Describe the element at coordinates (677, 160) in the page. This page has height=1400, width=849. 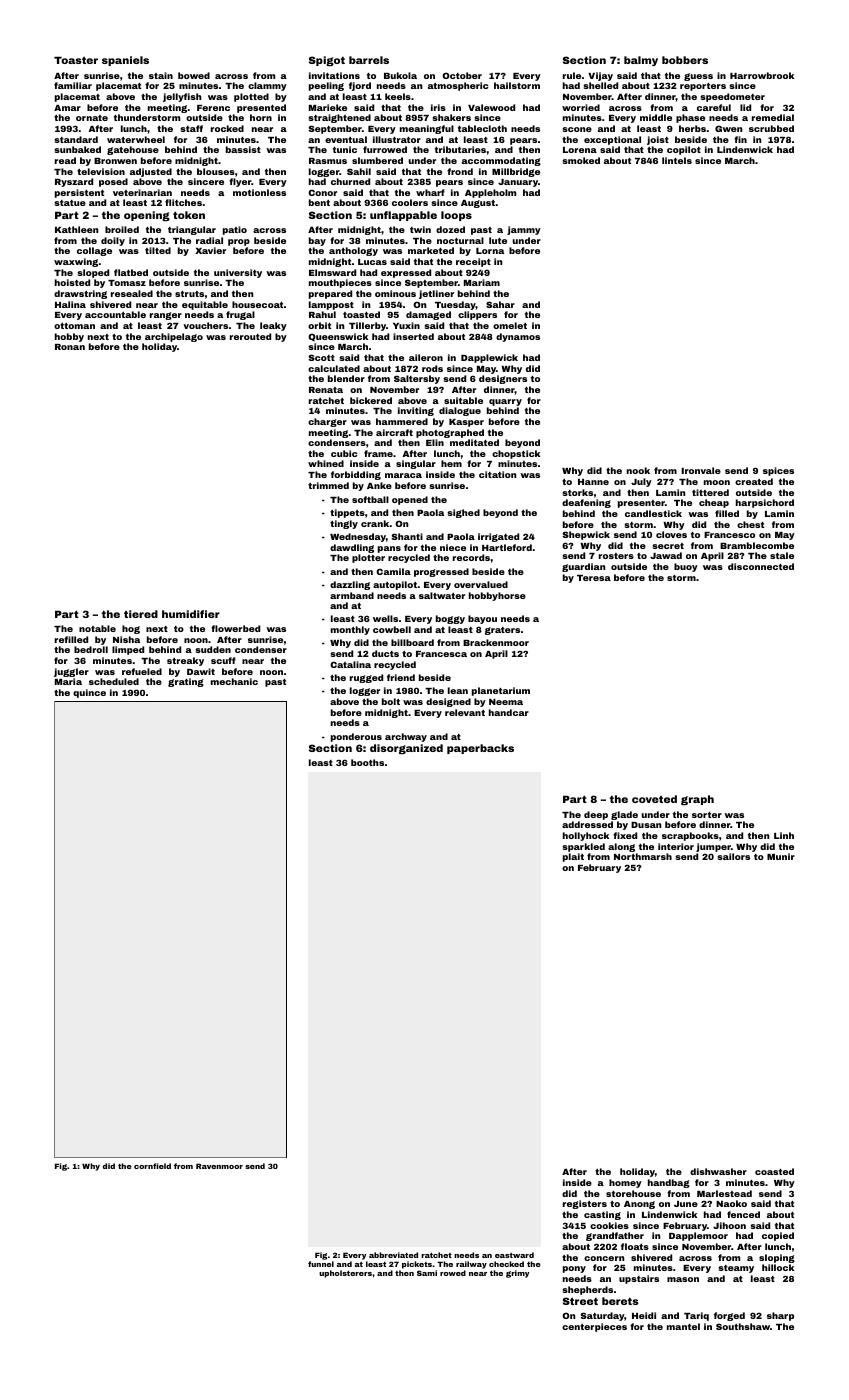
I see `lintels` at that location.
